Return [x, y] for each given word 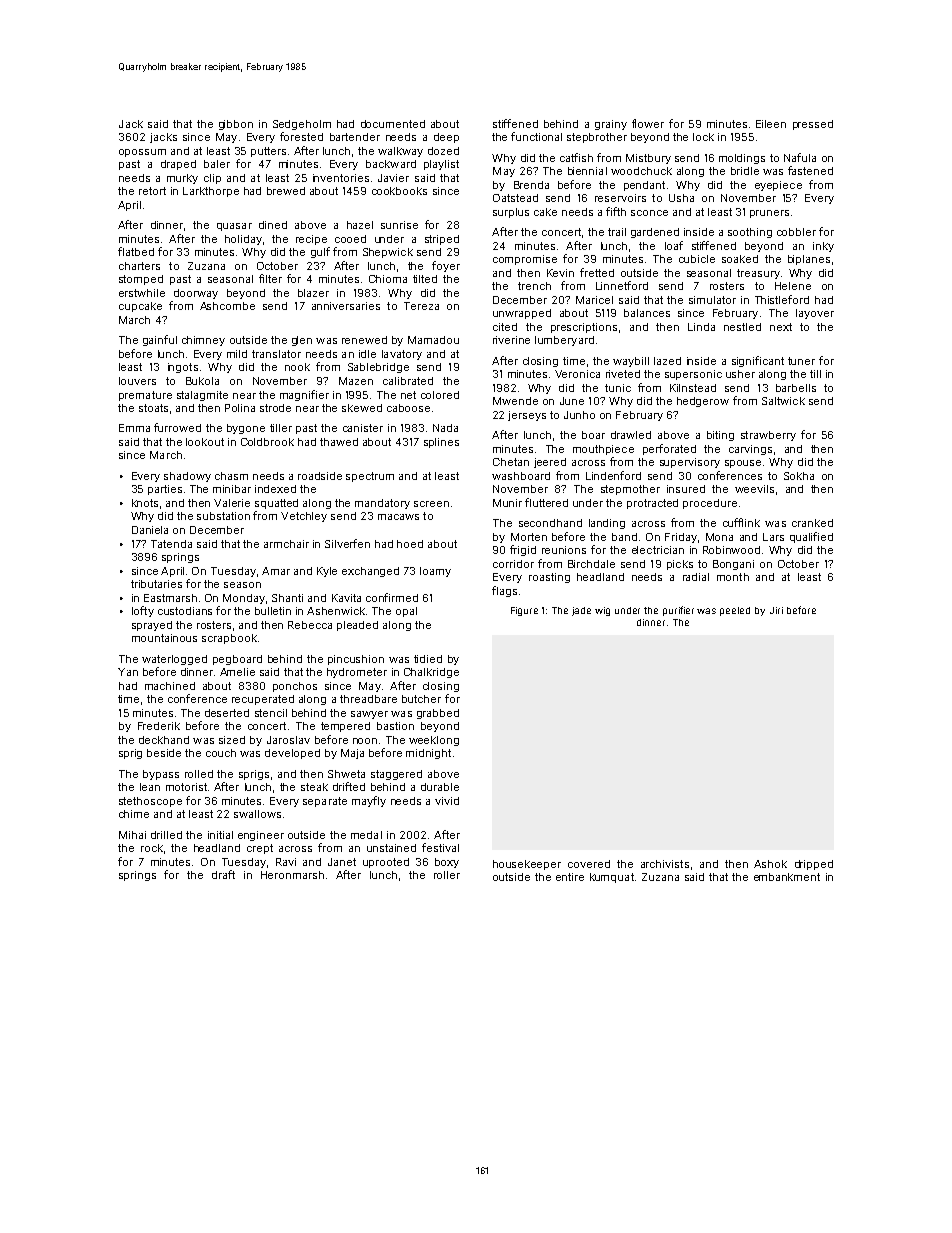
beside [164, 753]
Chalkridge [431, 673]
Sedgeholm [302, 125]
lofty [143, 611]
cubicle [697, 259]
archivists [665, 864]
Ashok [770, 864]
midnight [428, 754]
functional [536, 136]
